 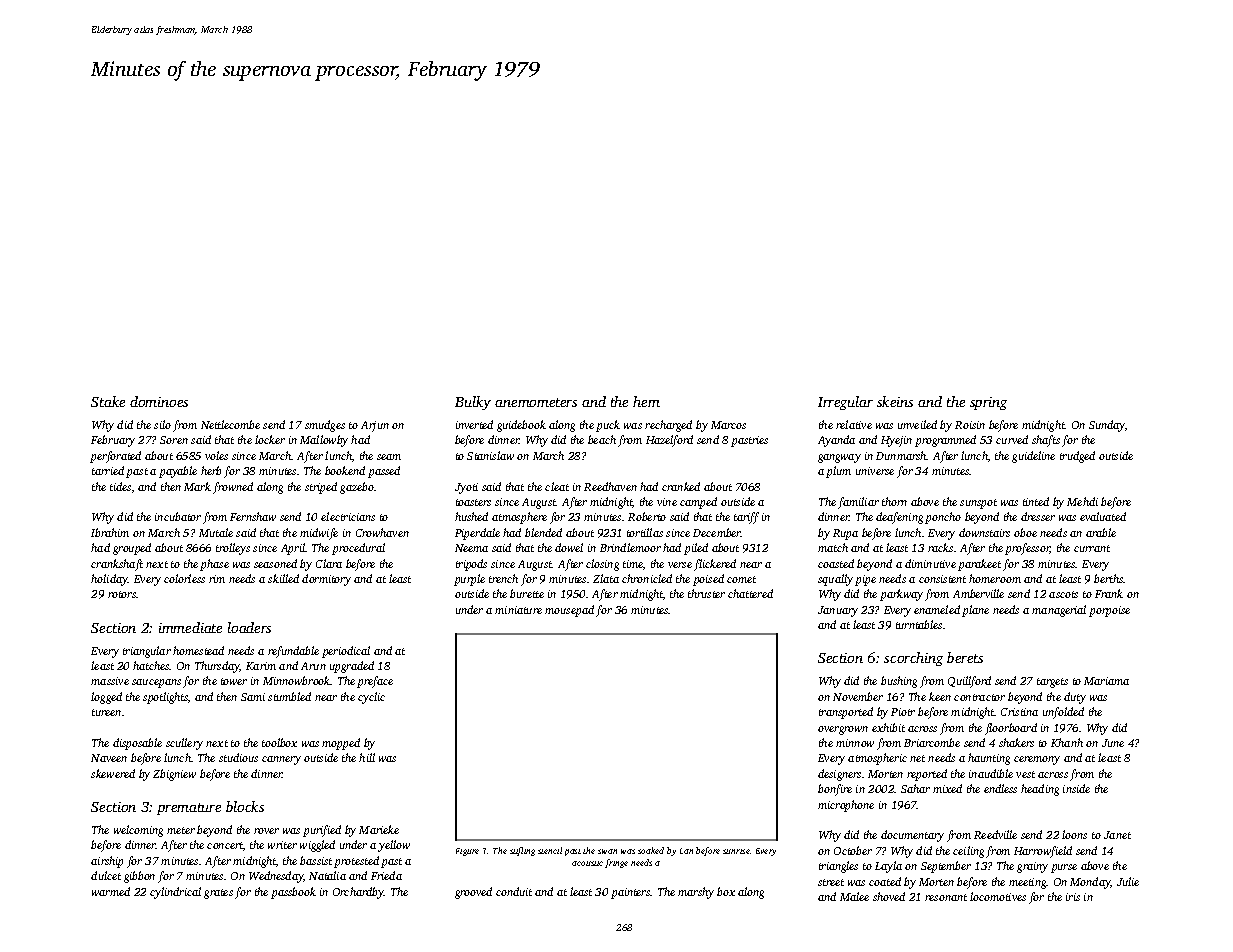 I want to click on burette, so click(x=527, y=593).
